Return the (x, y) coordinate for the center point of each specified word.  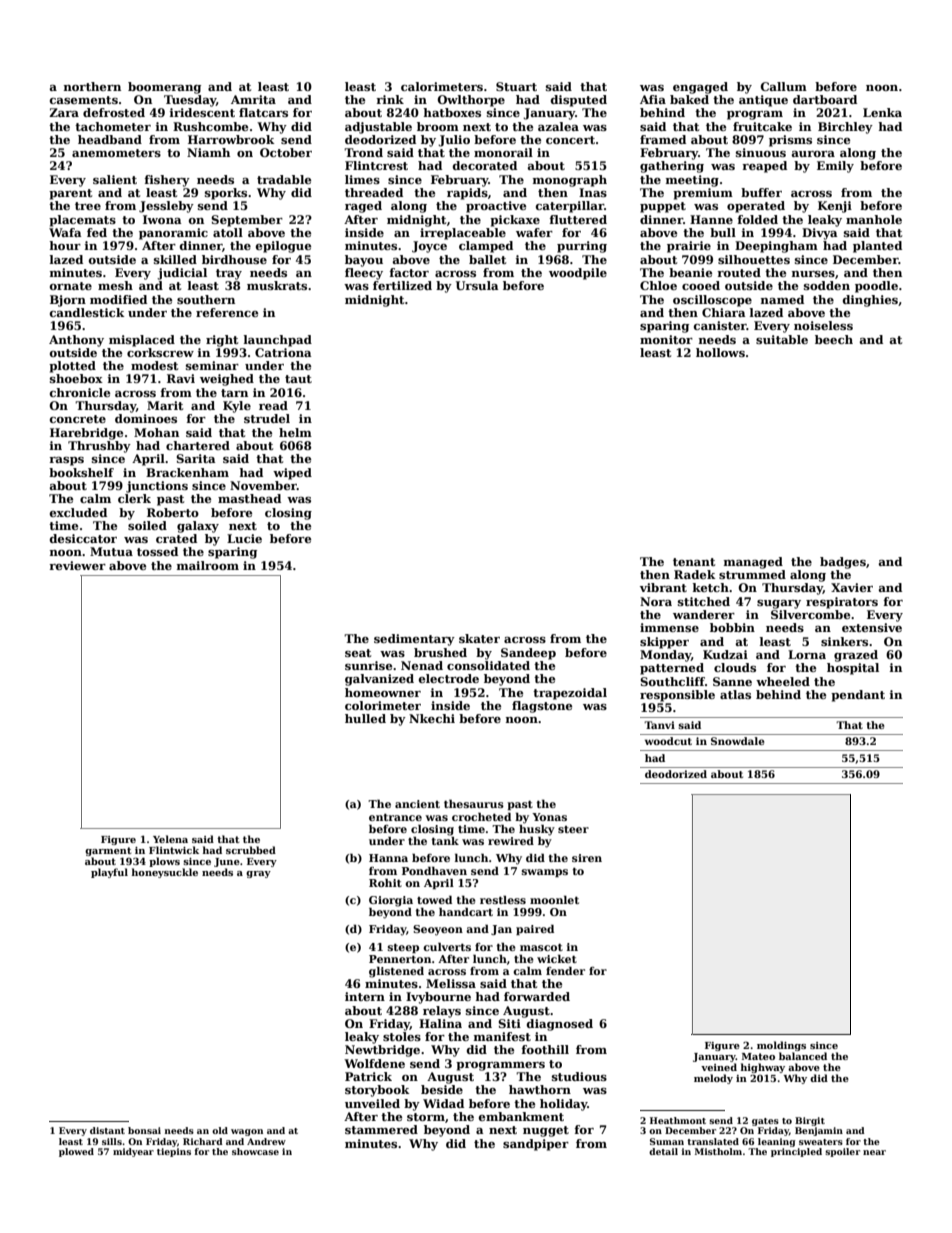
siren (587, 858)
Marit (165, 405)
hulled (365, 718)
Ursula (477, 285)
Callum (783, 86)
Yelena (170, 839)
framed (663, 139)
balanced (803, 1056)
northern (92, 86)
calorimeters (442, 86)
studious (579, 1076)
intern (365, 996)
